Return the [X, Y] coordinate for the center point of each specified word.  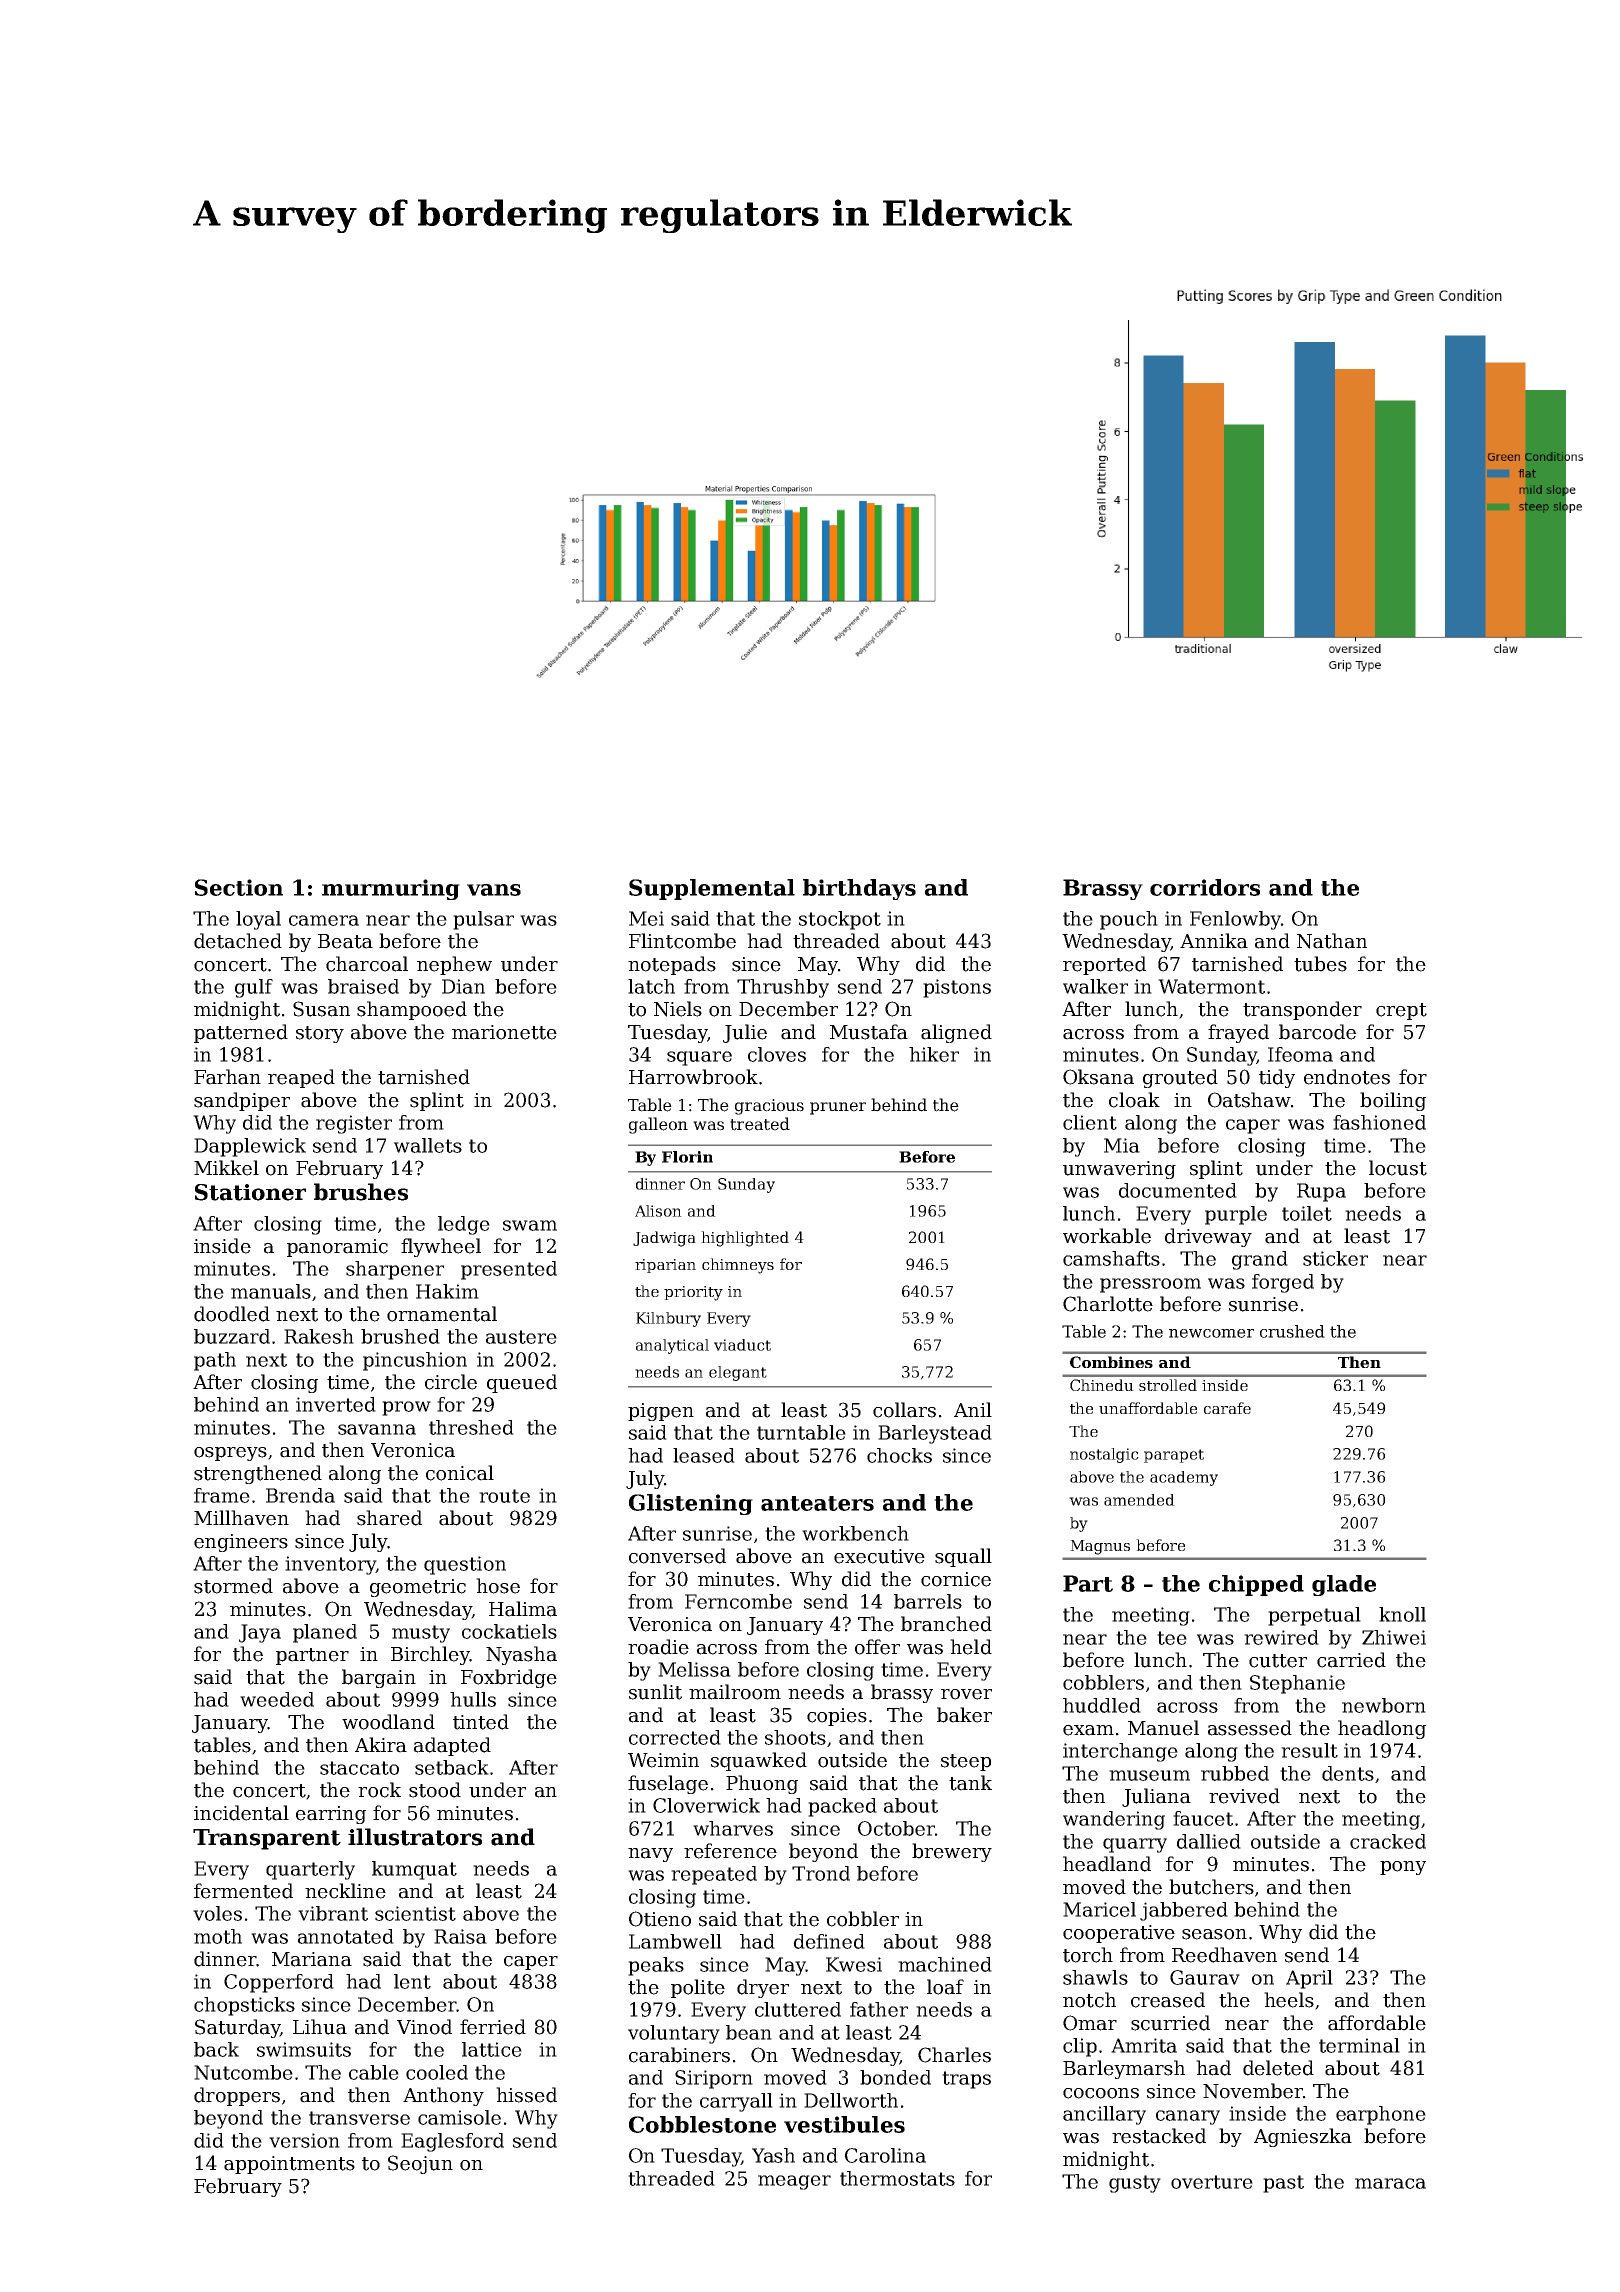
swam [530, 1225]
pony [1403, 1868]
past [1283, 2184]
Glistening [691, 1504]
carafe [1227, 1408]
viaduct [742, 1345]
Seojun [420, 2164]
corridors [1205, 887]
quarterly [310, 1870]
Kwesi [854, 1964]
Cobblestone [702, 2124]
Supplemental [712, 889]
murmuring [391, 889]
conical [460, 1473]
